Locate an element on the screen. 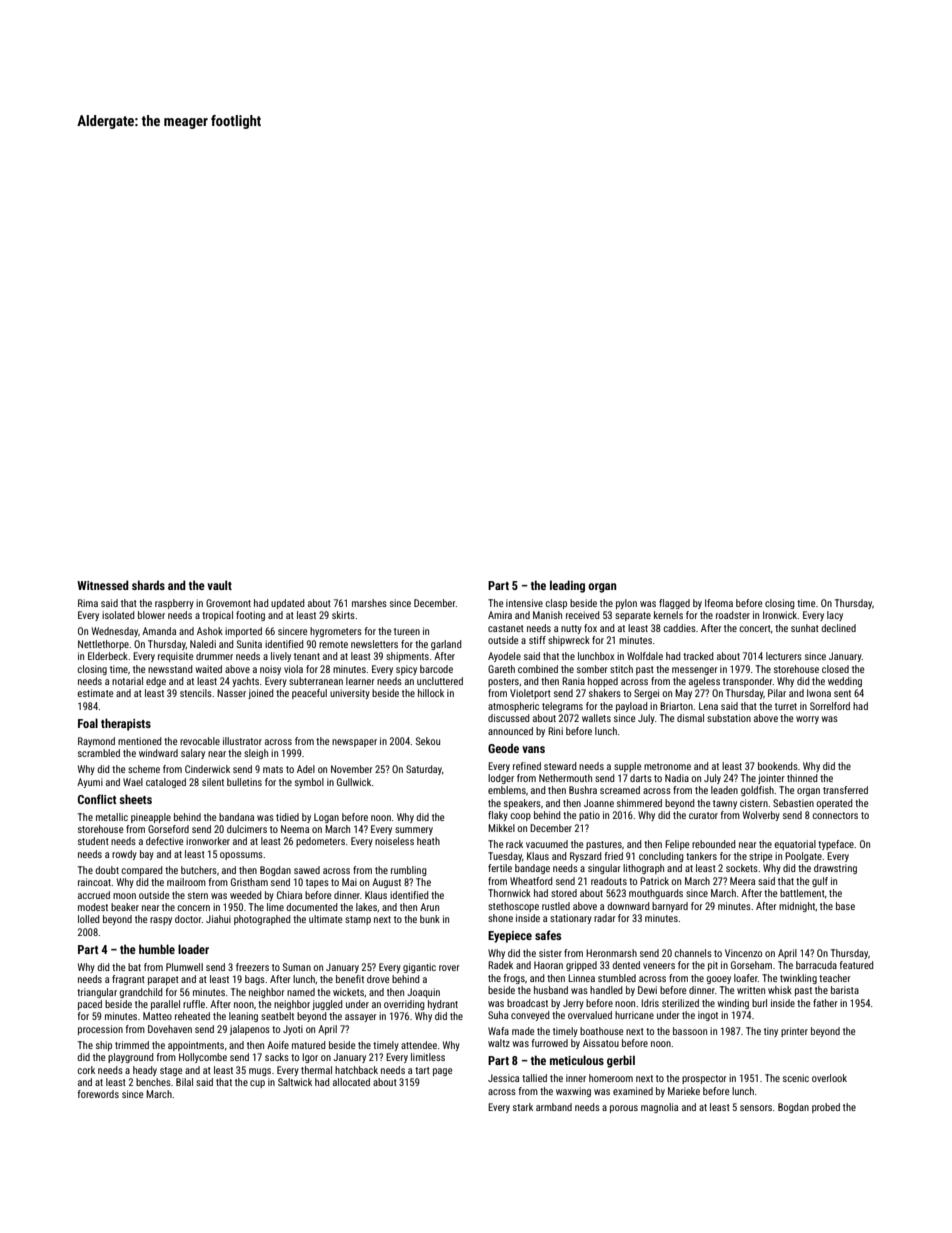  loader is located at coordinates (193, 949).
